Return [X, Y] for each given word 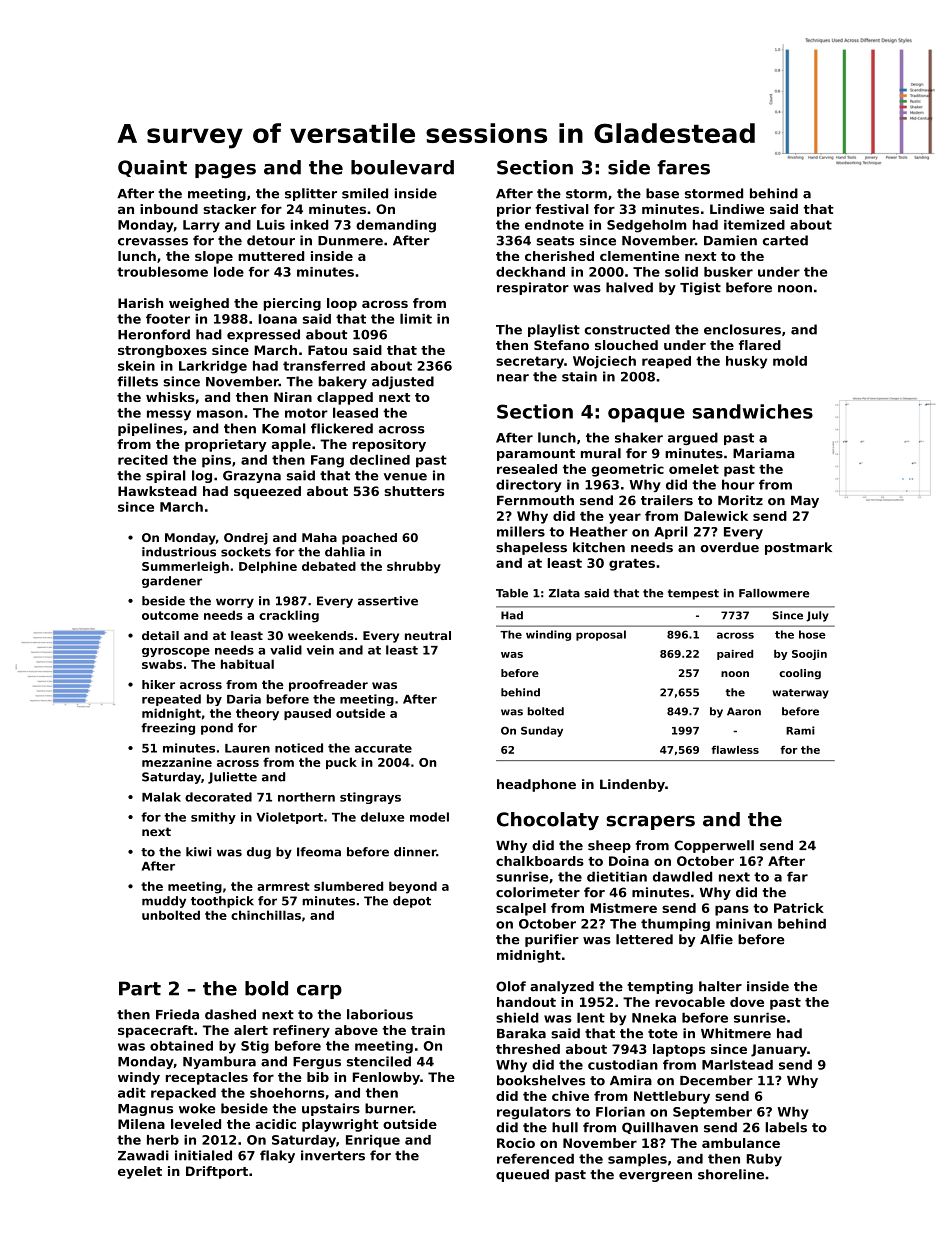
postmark [798, 548]
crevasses [153, 242]
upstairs [331, 1109]
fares [683, 167]
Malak [161, 797]
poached [369, 539]
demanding [396, 226]
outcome [170, 615]
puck [341, 763]
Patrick [799, 908]
